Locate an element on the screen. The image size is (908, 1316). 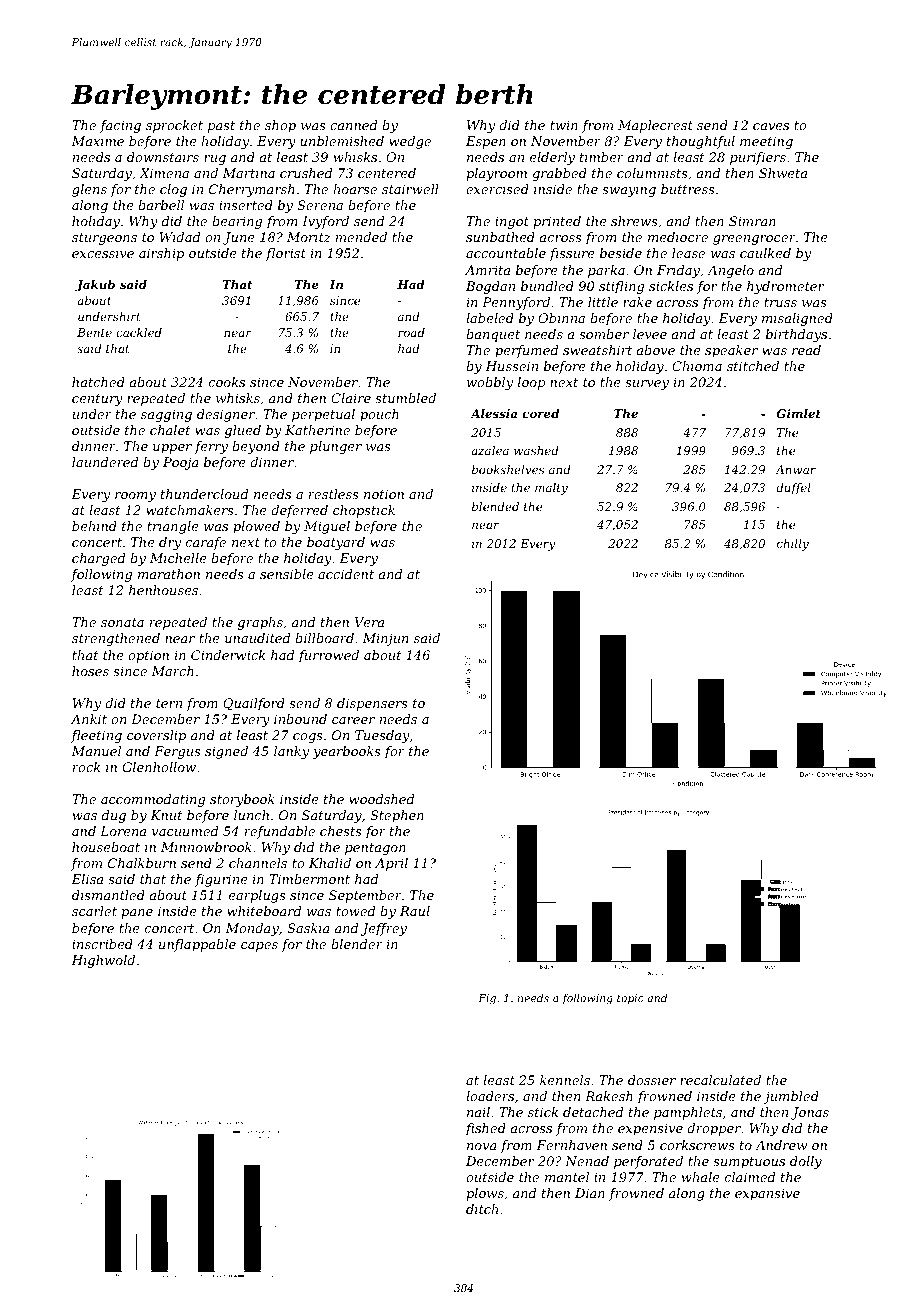
unflappable is located at coordinates (197, 945).
